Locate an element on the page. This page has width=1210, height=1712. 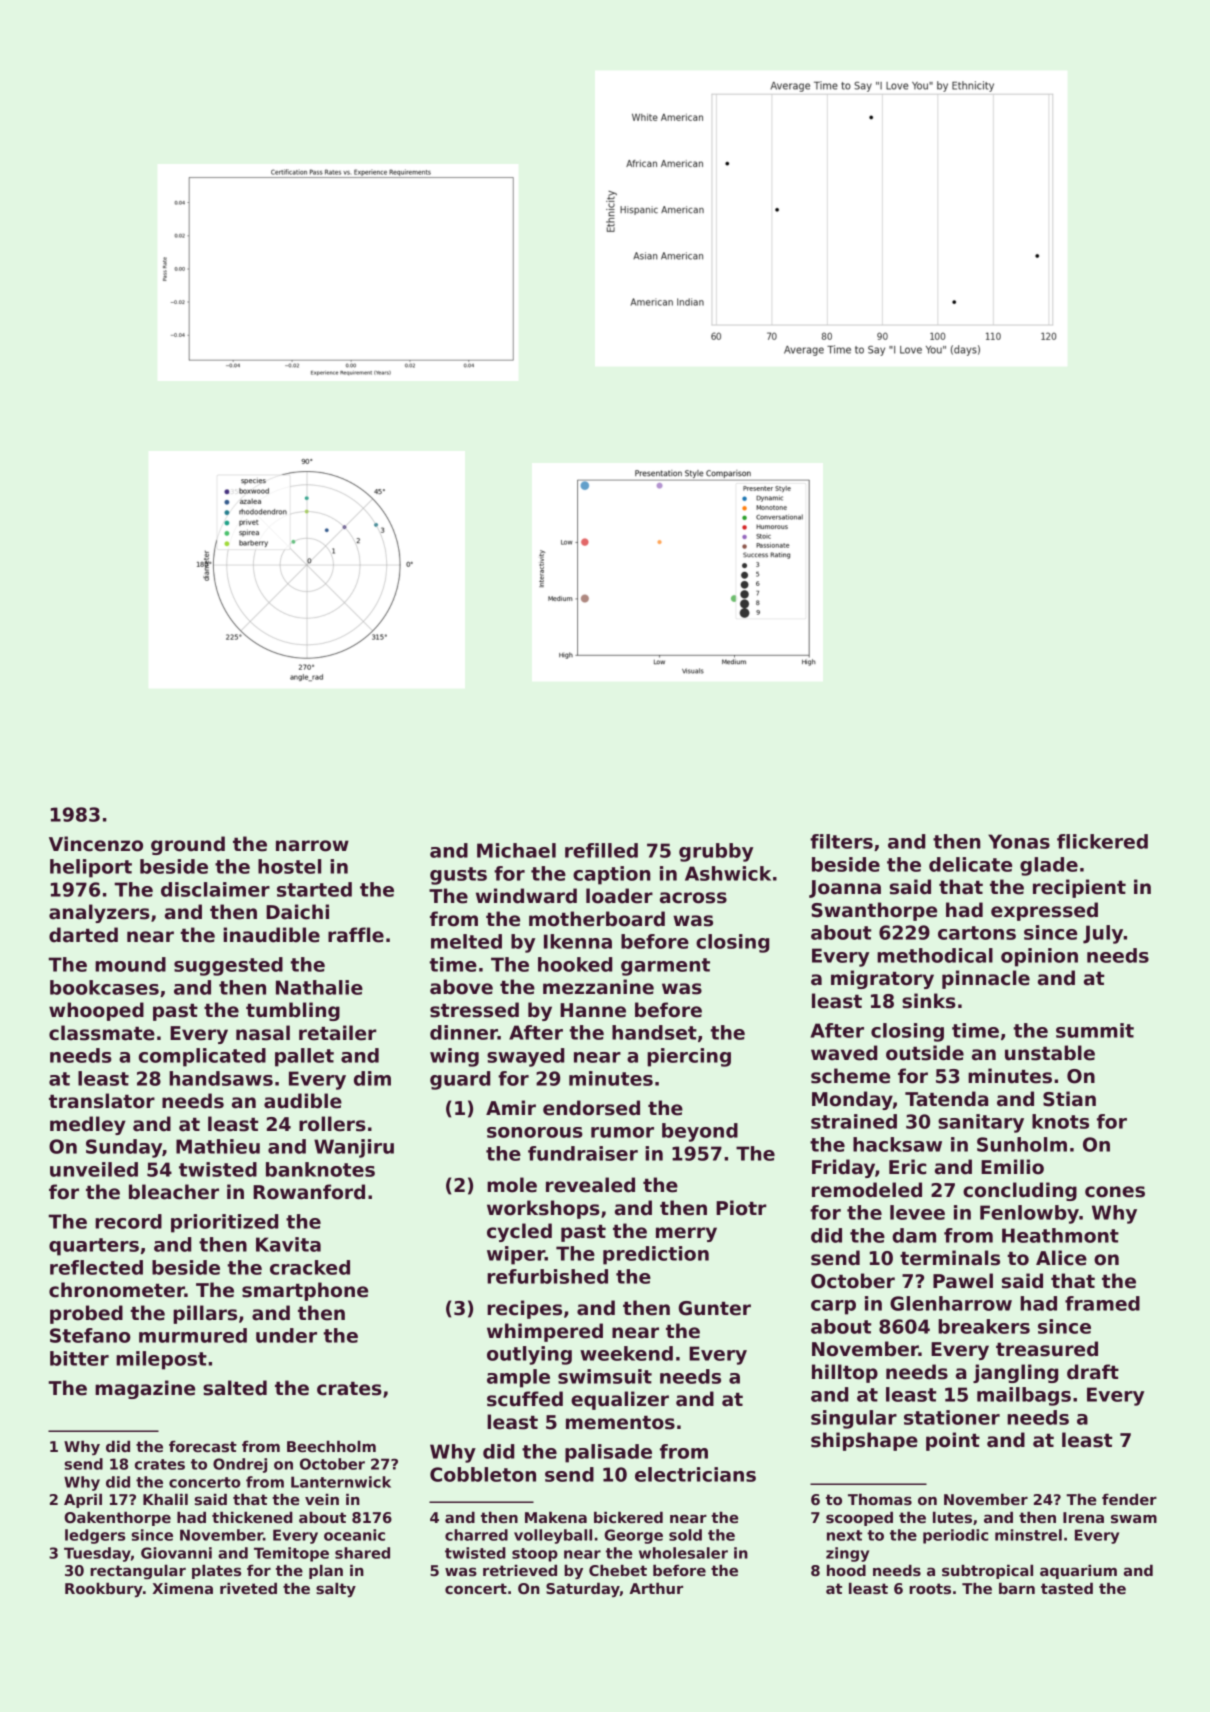
ground is located at coordinates (188, 845).
